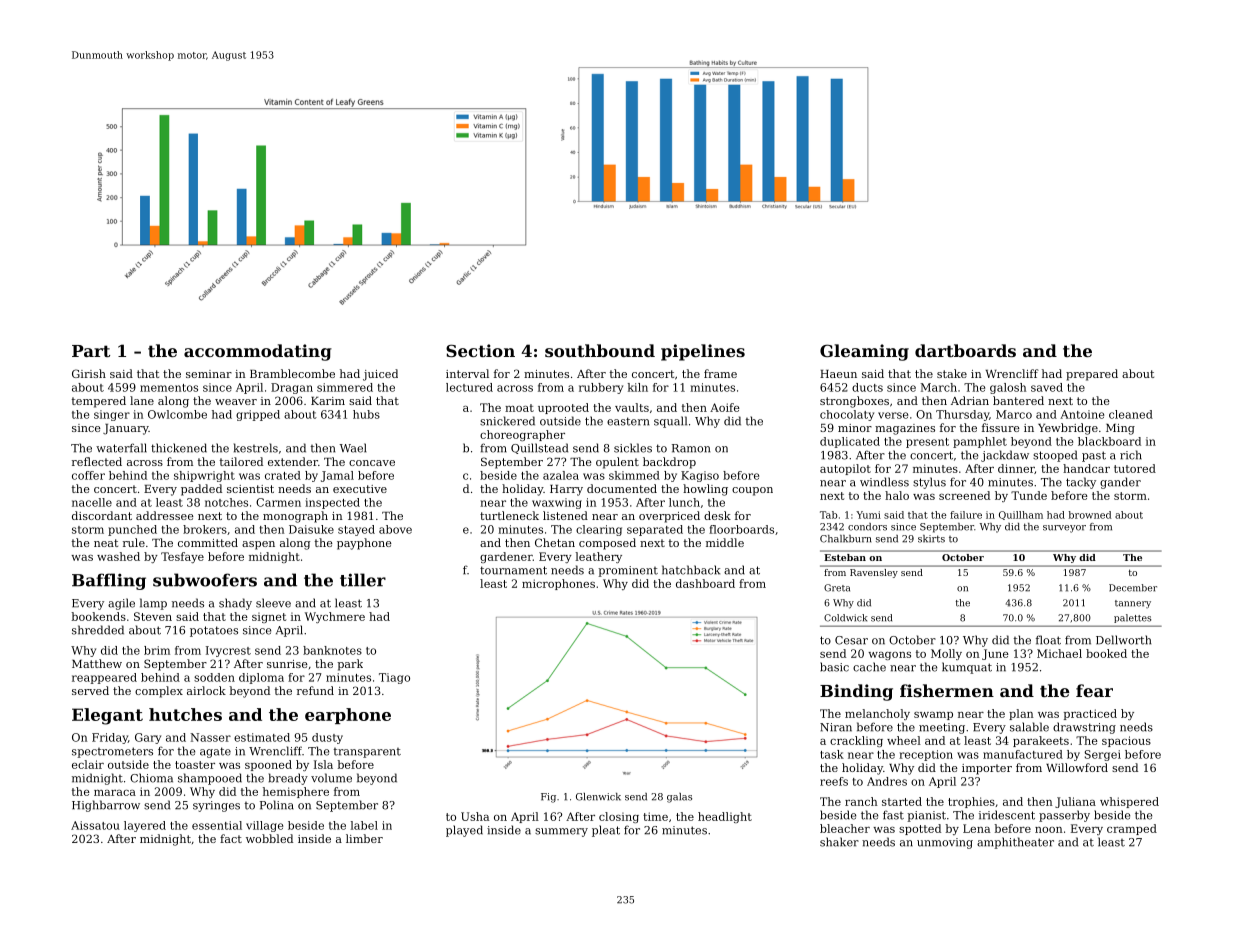  What do you see at coordinates (834, 667) in the image?
I see `basic` at bounding box center [834, 667].
